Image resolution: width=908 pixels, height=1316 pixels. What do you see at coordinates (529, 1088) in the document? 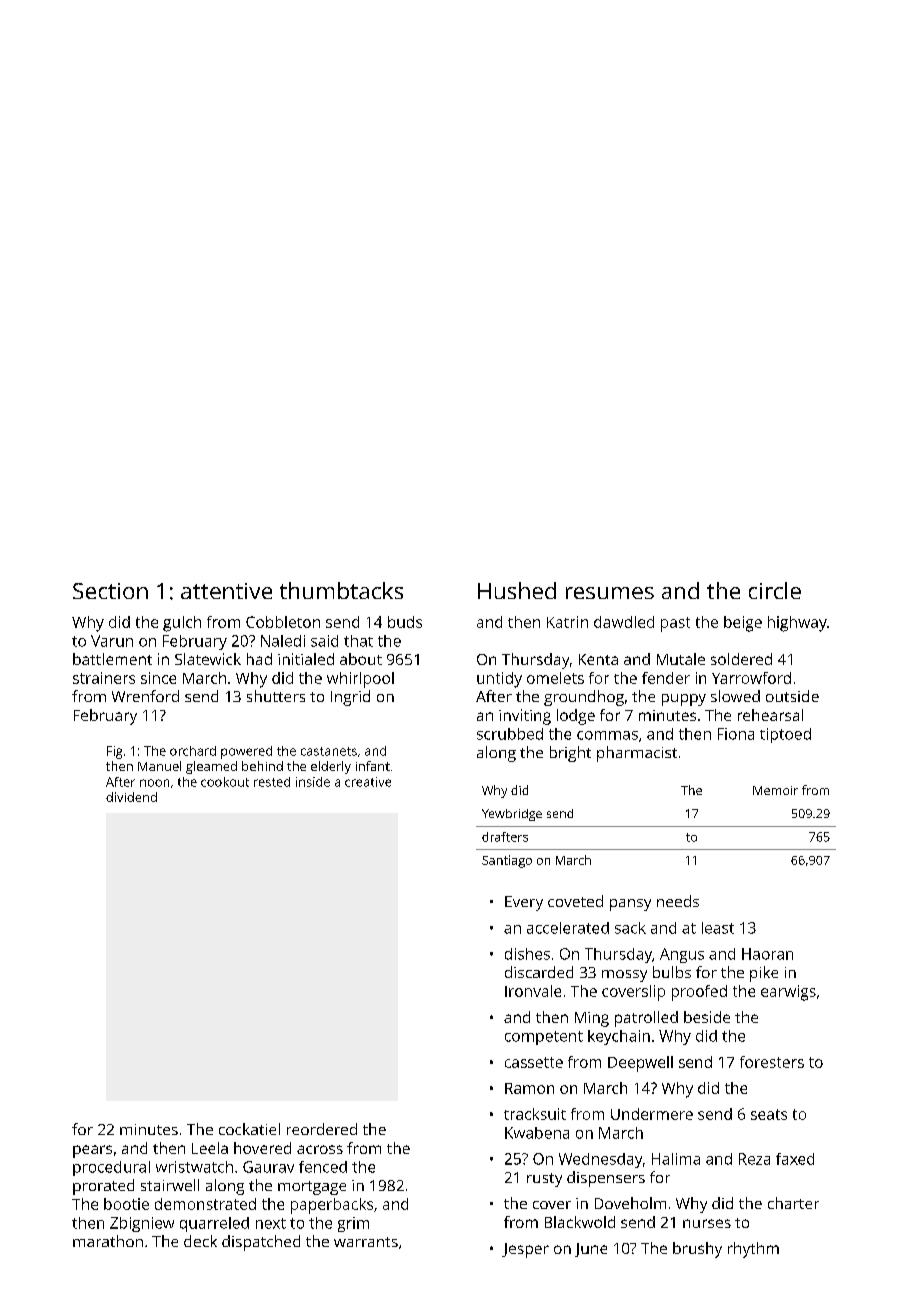
I see `Ramon` at bounding box center [529, 1088].
